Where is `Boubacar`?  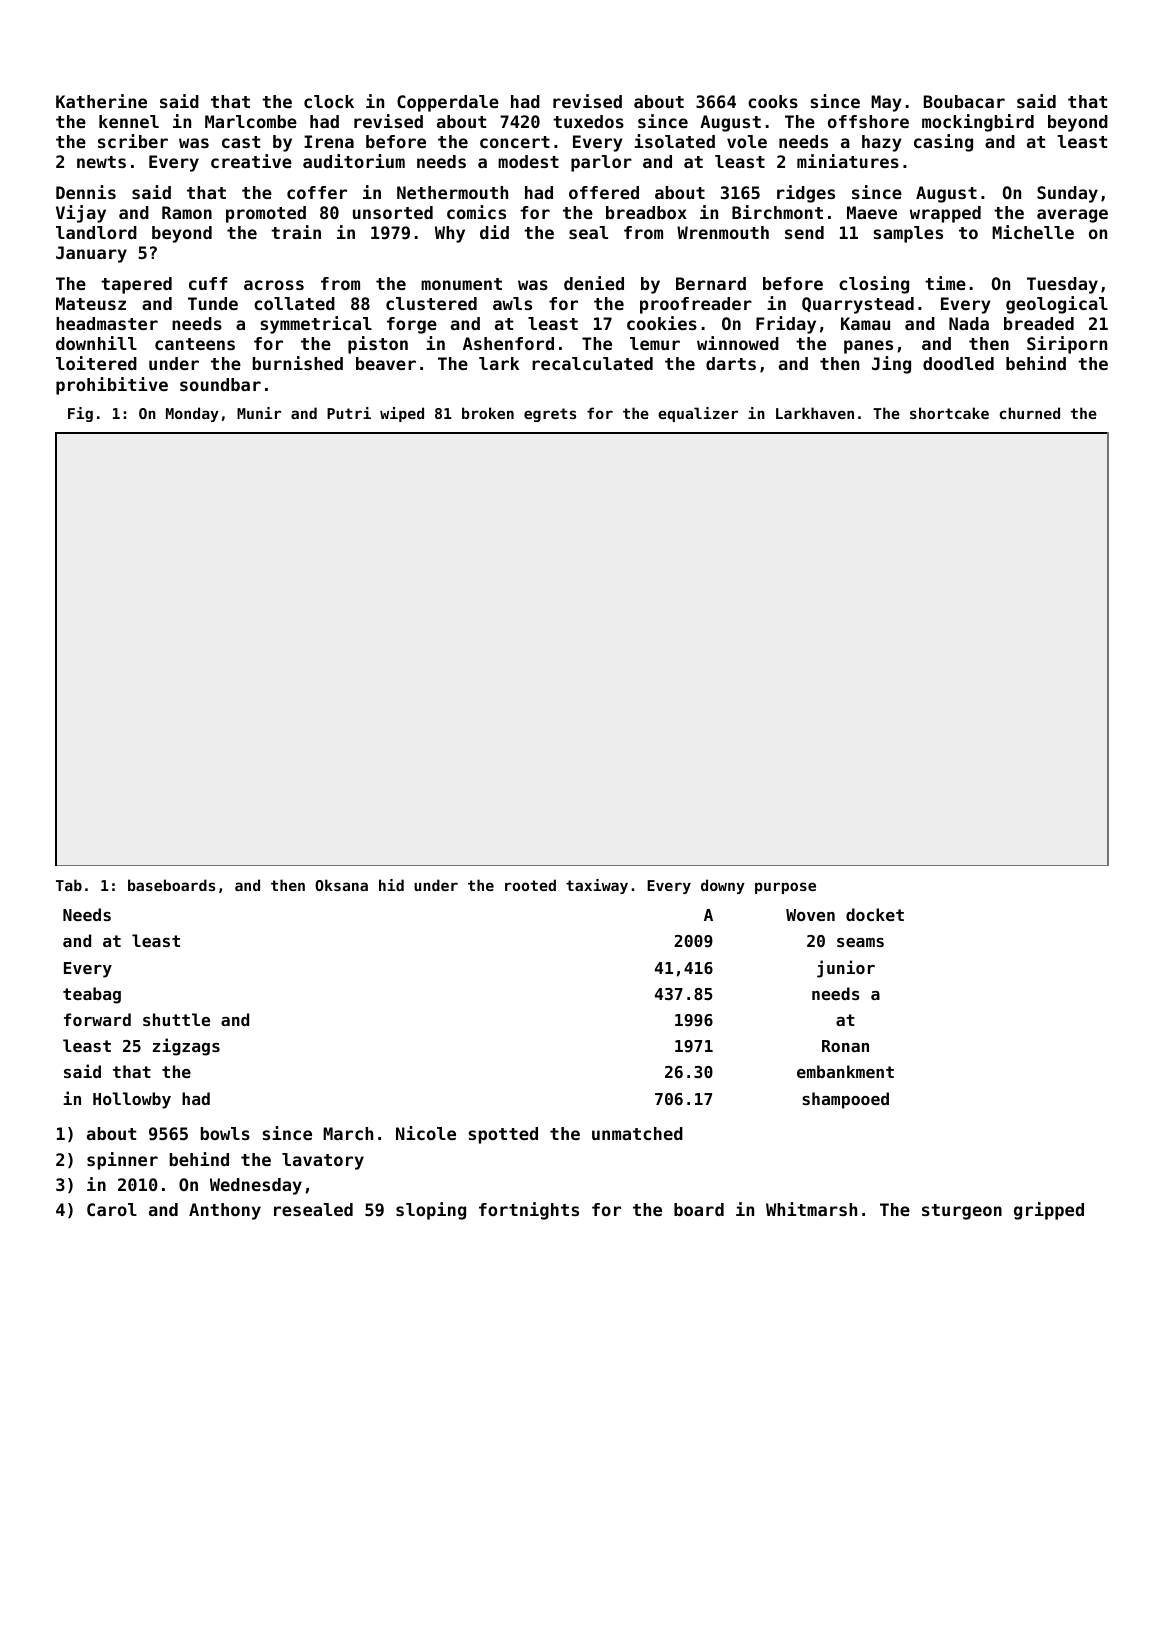
Boubacar is located at coordinates (964, 101).
